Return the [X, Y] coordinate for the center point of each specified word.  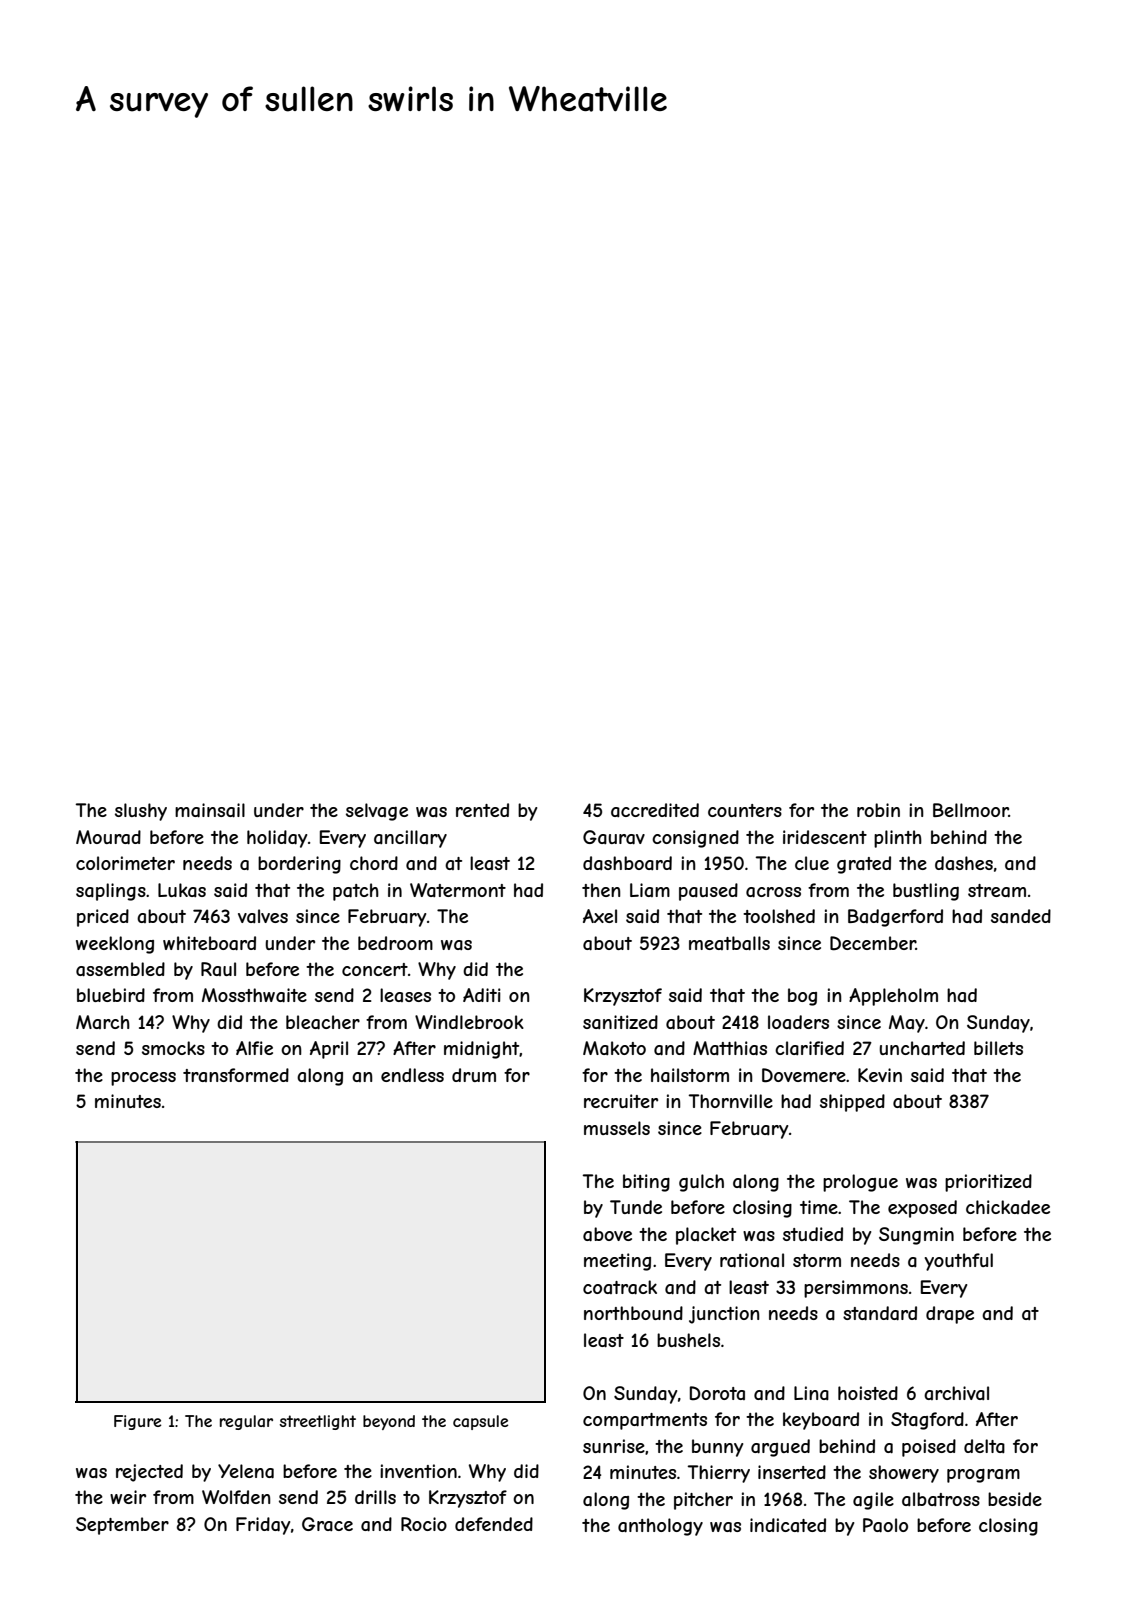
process [143, 1079]
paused [708, 892]
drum [474, 1075]
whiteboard [209, 943]
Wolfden [236, 1497]
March [103, 1022]
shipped [852, 1103]
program [983, 1476]
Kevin [880, 1075]
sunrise [614, 1446]
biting [646, 1183]
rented [482, 810]
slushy [141, 812]
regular [246, 1422]
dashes [964, 863]
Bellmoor [971, 810]
